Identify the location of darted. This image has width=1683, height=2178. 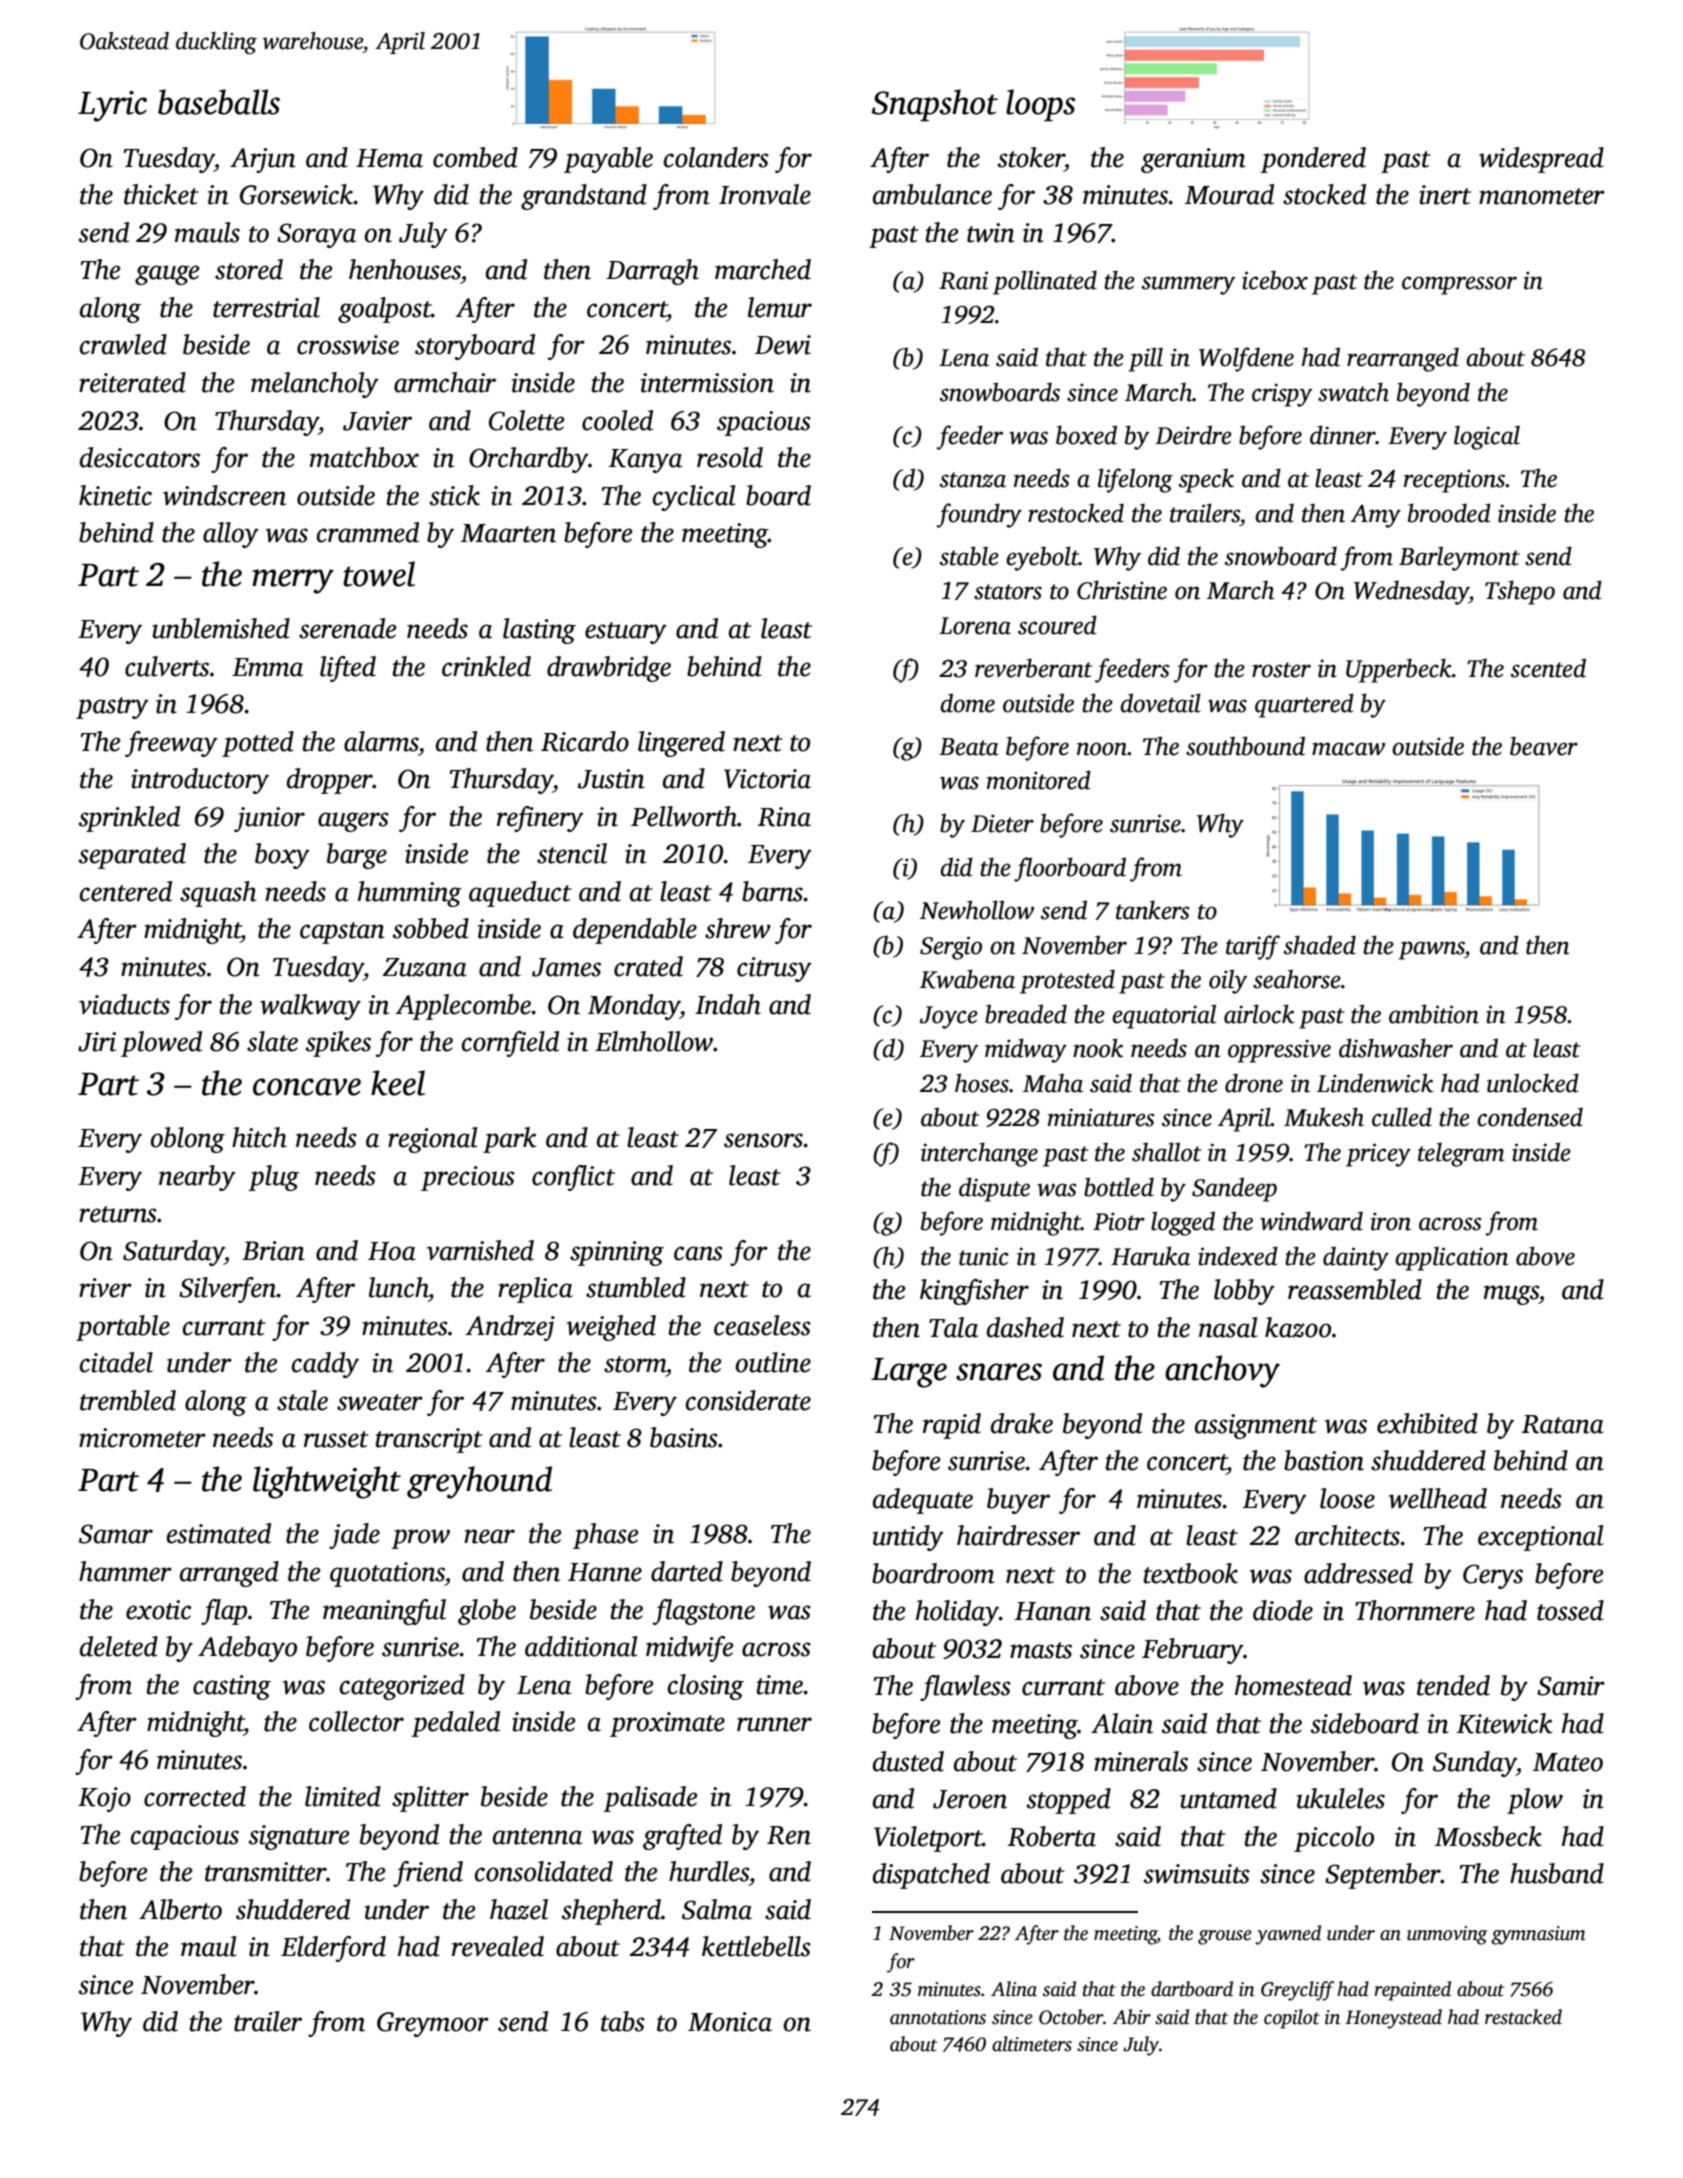
(687, 1571).
